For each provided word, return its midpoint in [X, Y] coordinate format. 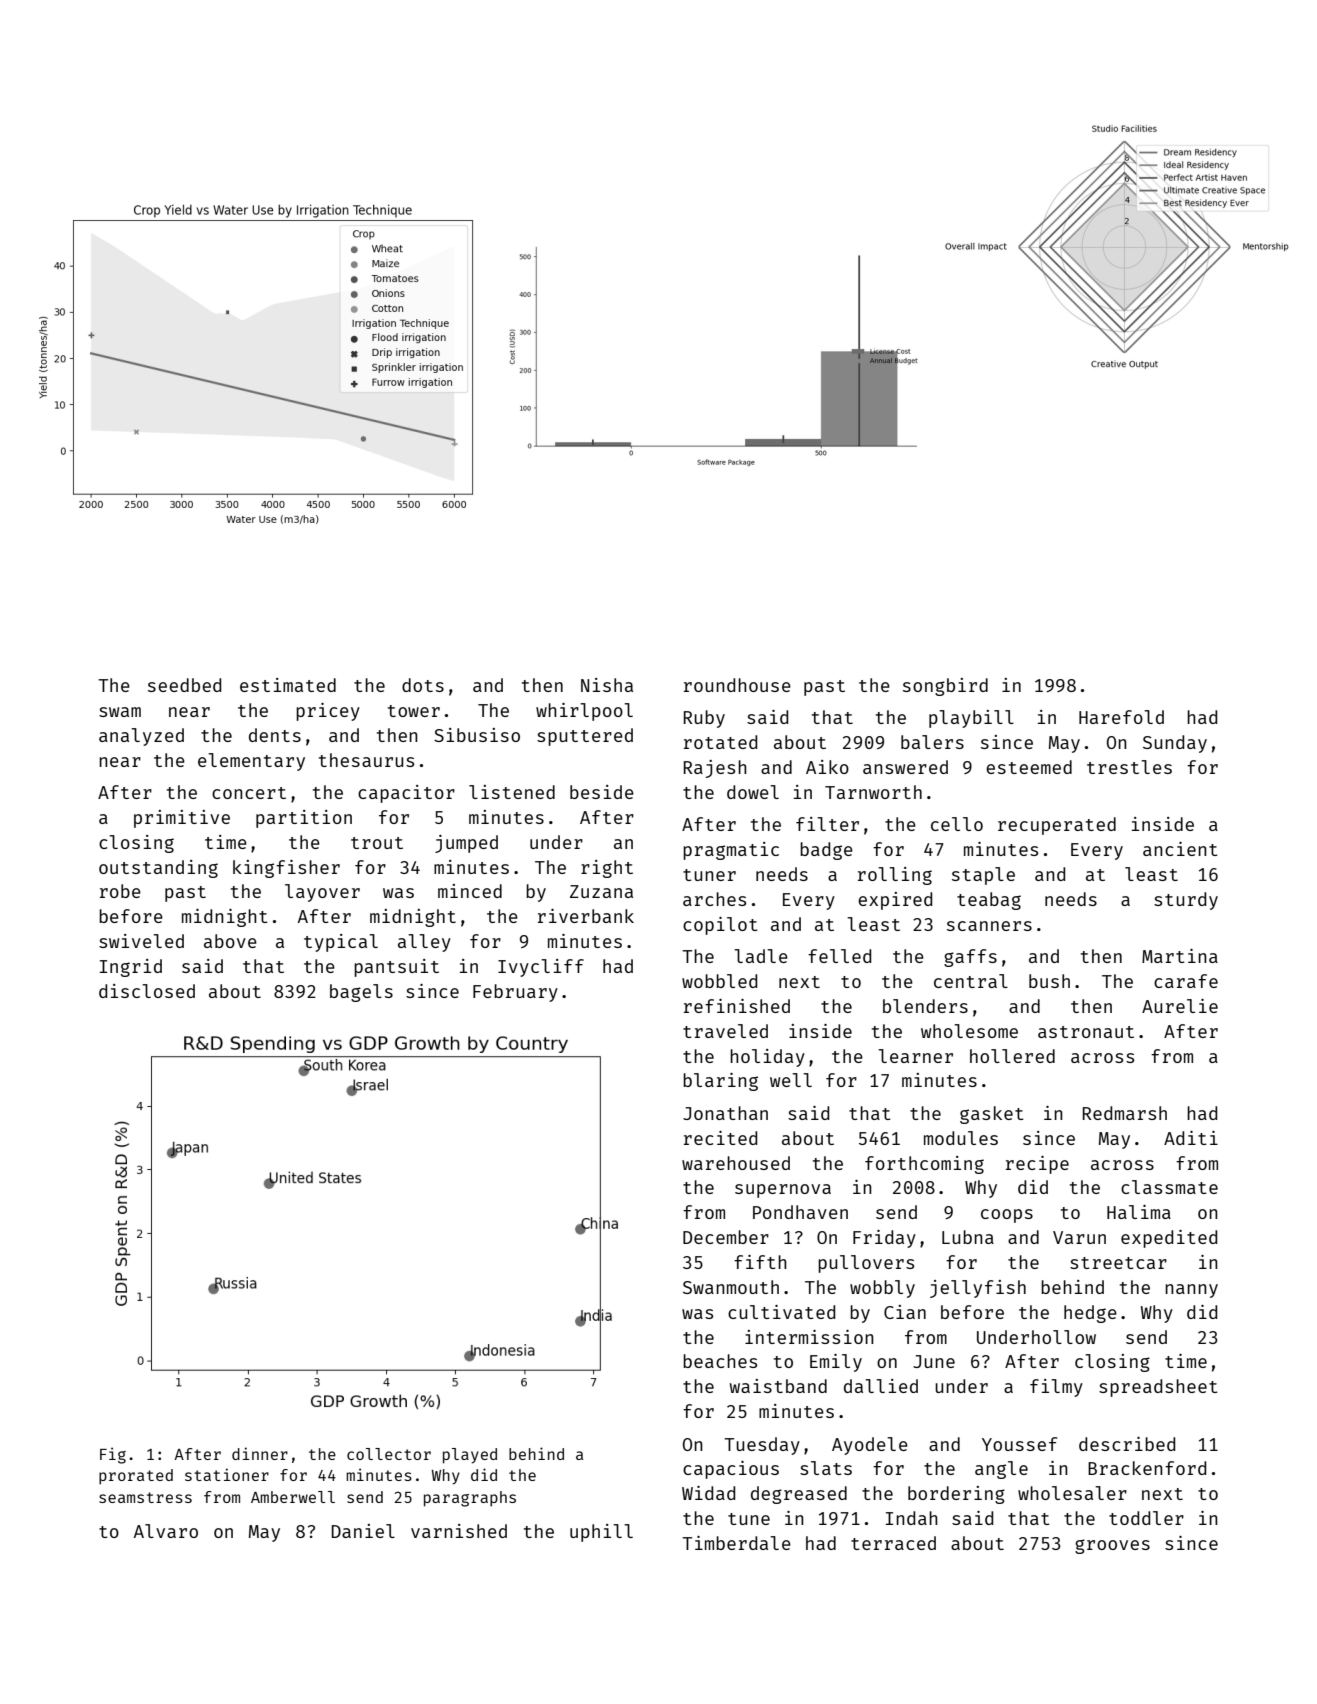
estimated [288, 685]
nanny [1191, 1291]
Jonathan [725, 1113]
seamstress [145, 1497]
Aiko [827, 767]
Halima [1139, 1212]
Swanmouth [731, 1287]
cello [957, 824]
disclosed [147, 991]
